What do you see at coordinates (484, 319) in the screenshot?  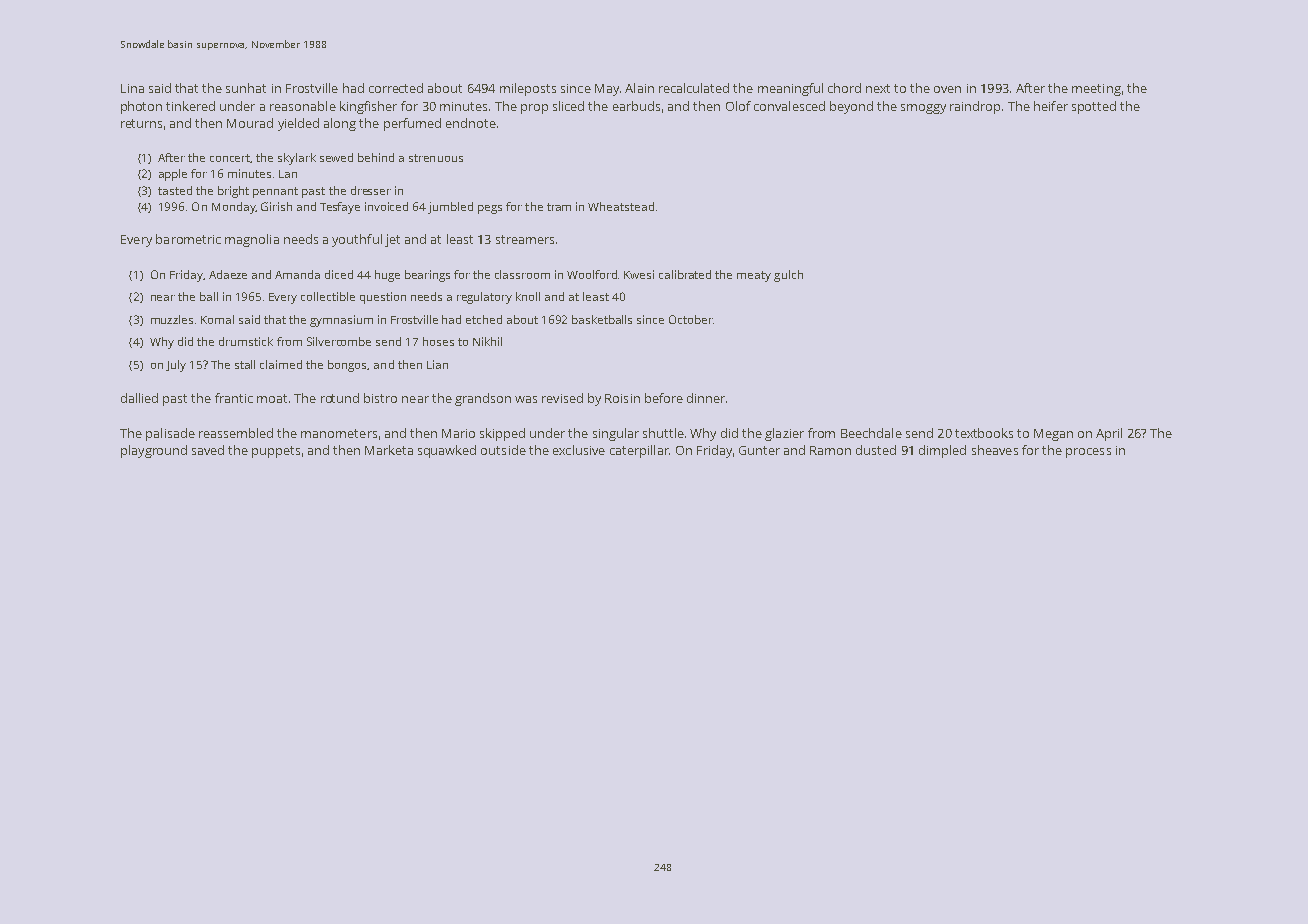 I see `etched` at bounding box center [484, 319].
